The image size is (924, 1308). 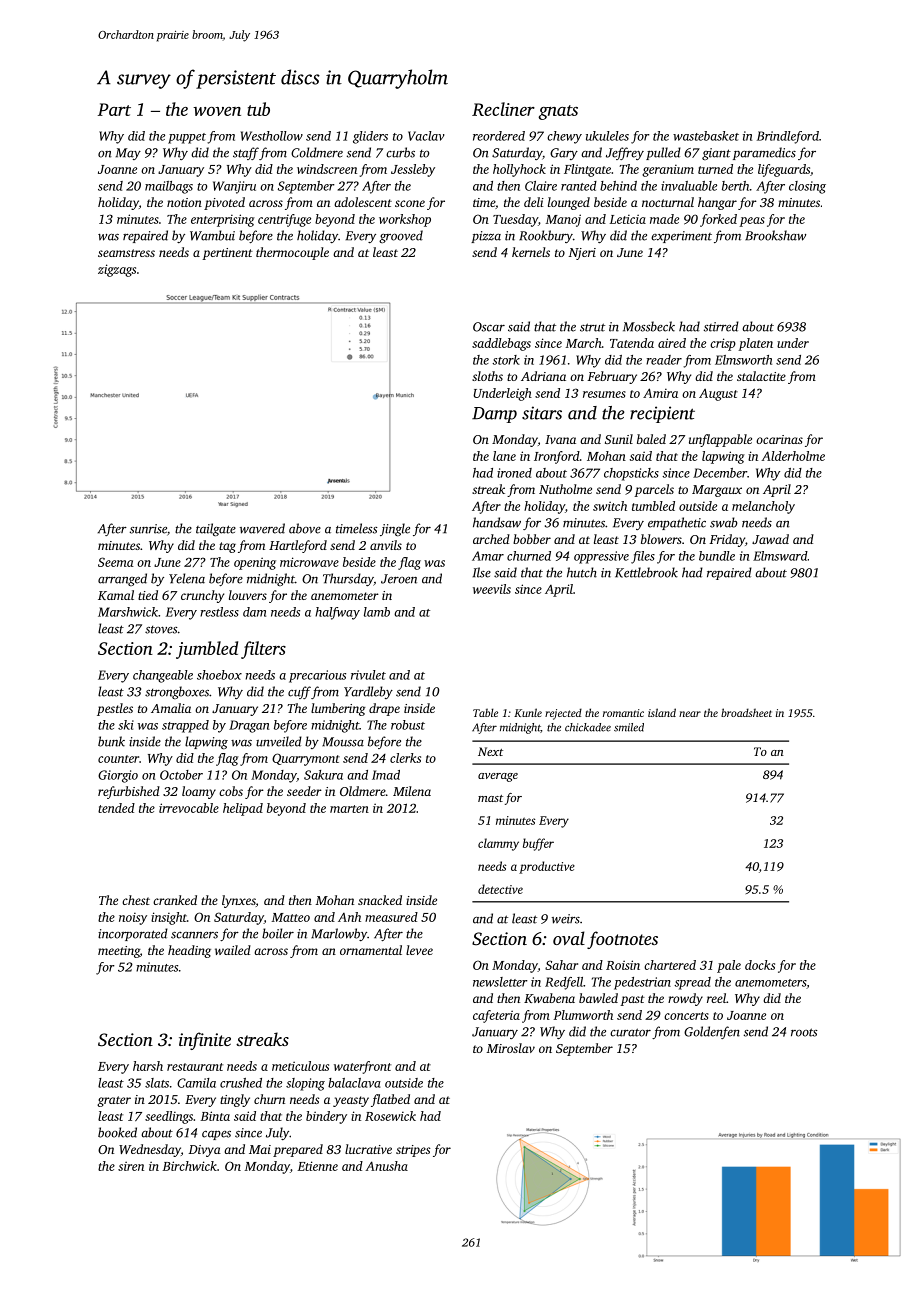 I want to click on meeting, so click(x=119, y=952).
